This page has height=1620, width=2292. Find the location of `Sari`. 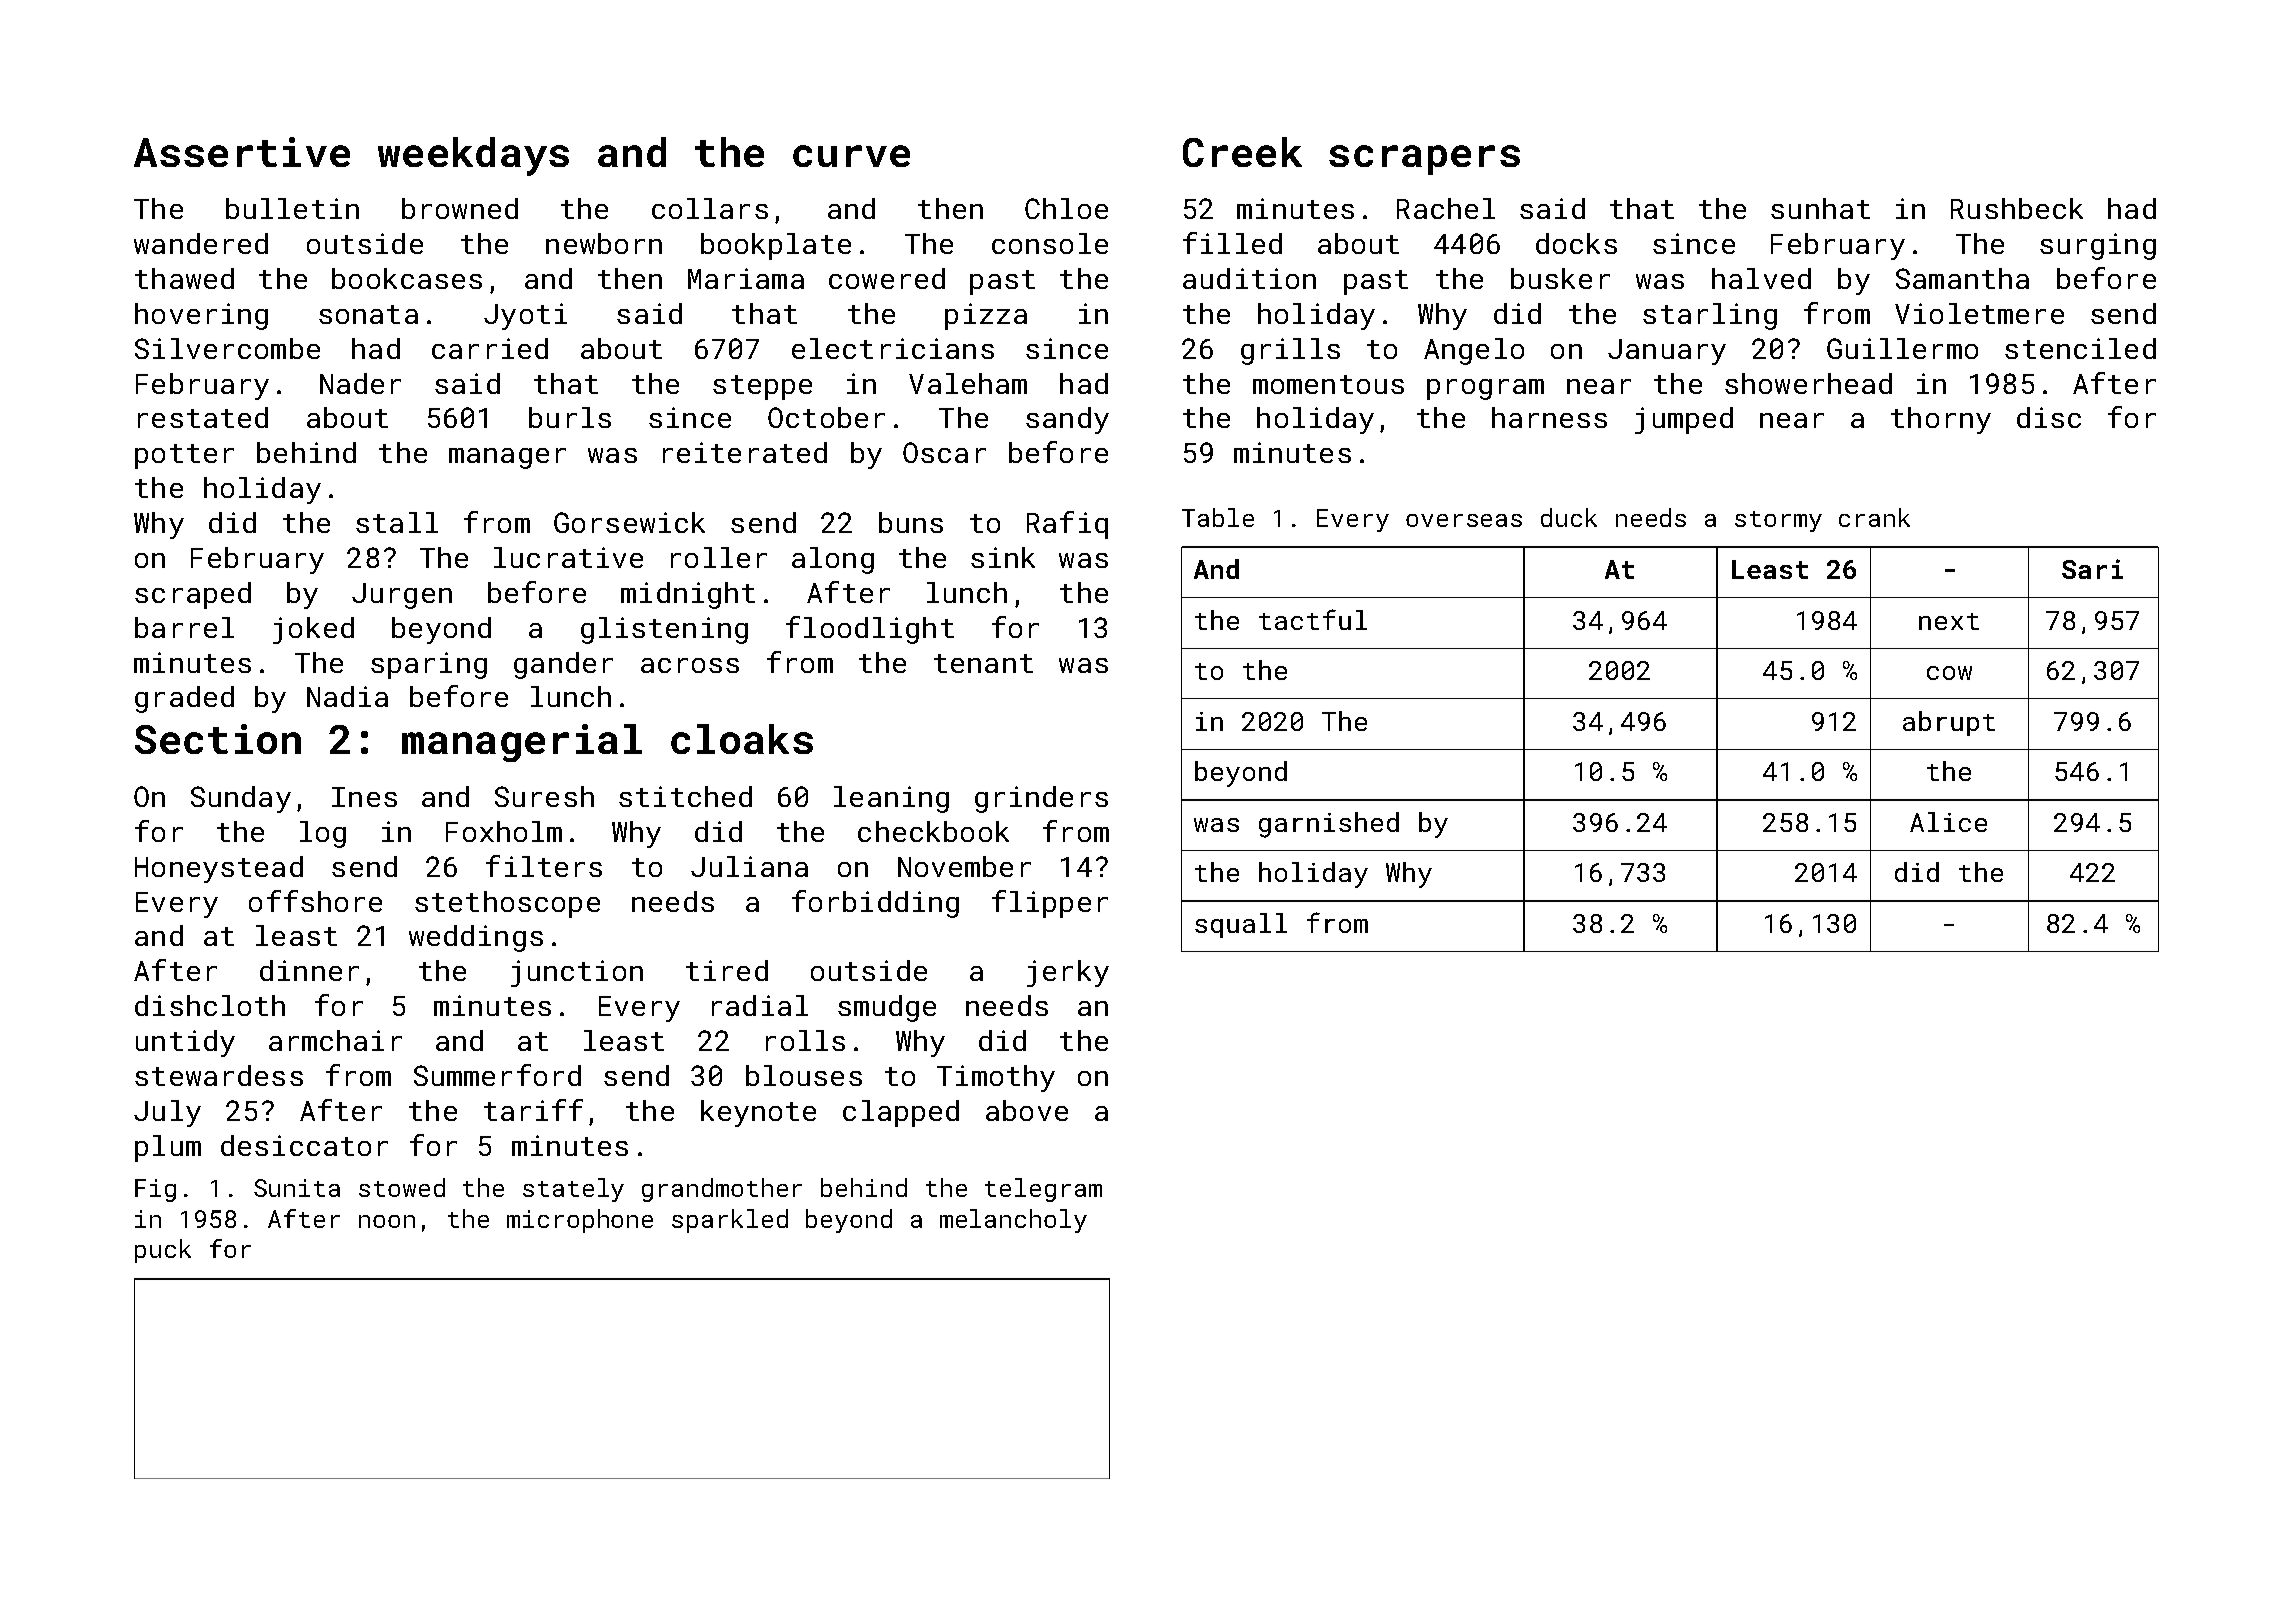

Sari is located at coordinates (2092, 569).
